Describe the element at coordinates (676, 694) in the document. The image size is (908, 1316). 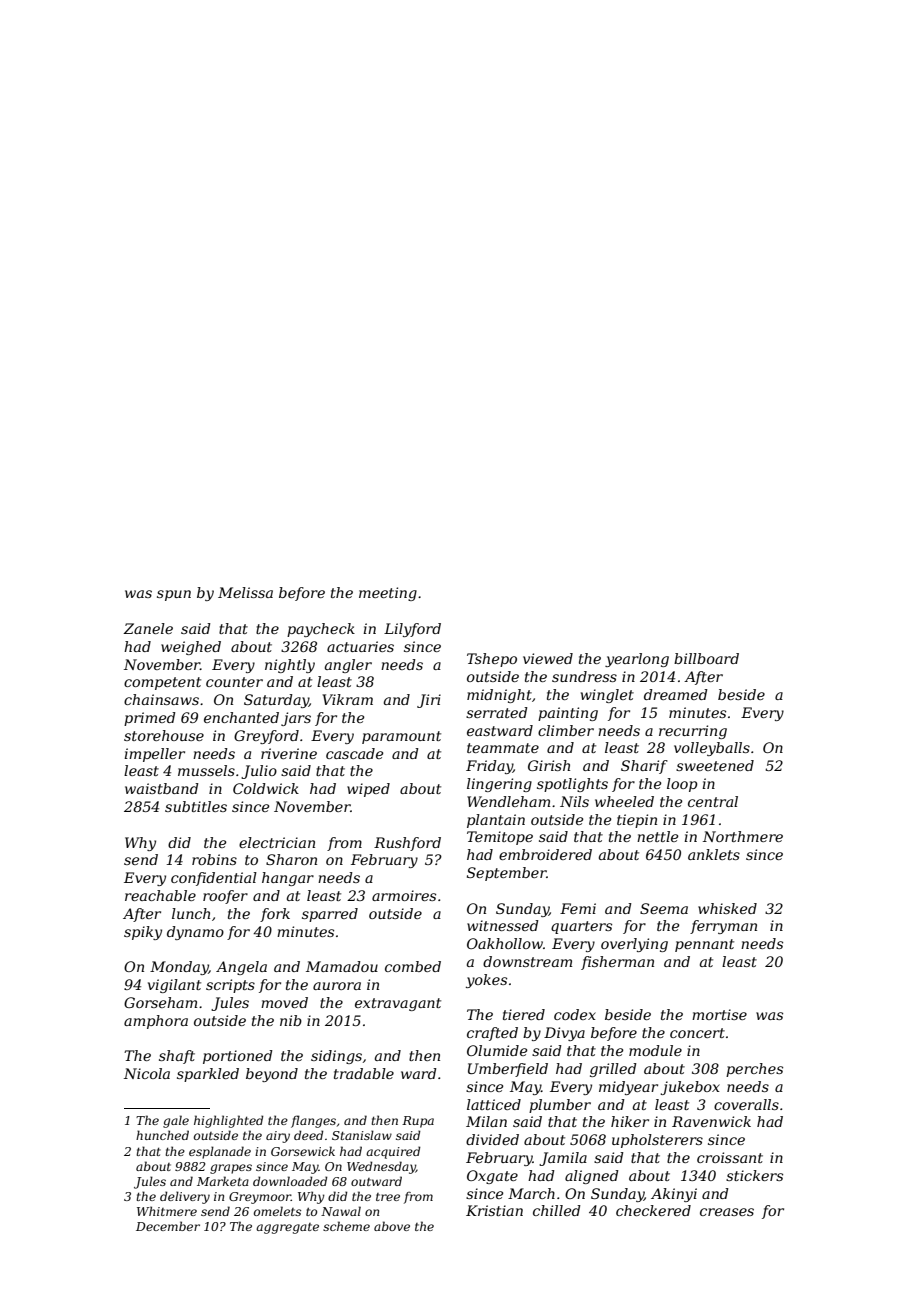
I see `dreamed` at that location.
